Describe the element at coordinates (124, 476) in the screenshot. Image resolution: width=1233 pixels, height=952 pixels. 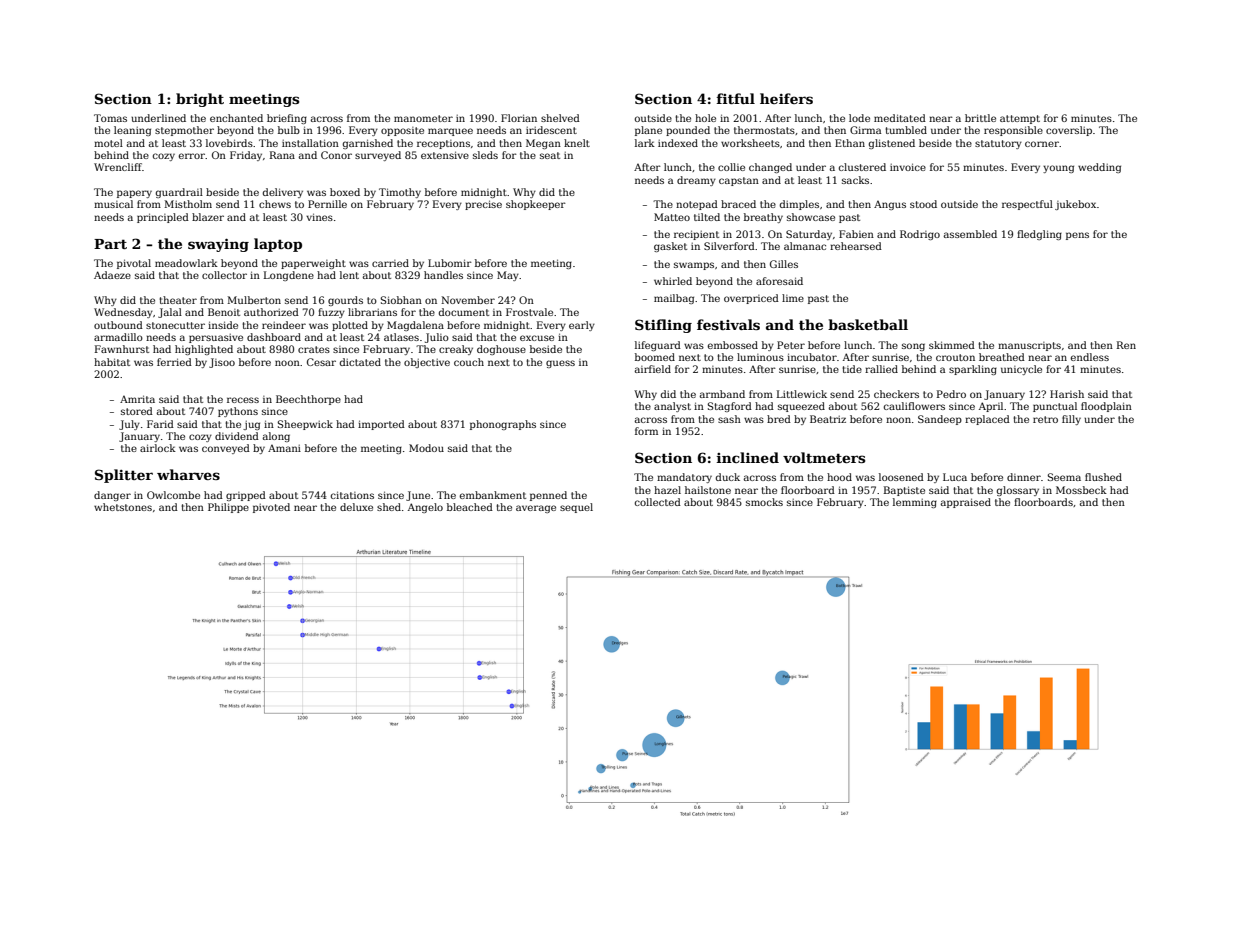
I see `Splitter` at that location.
